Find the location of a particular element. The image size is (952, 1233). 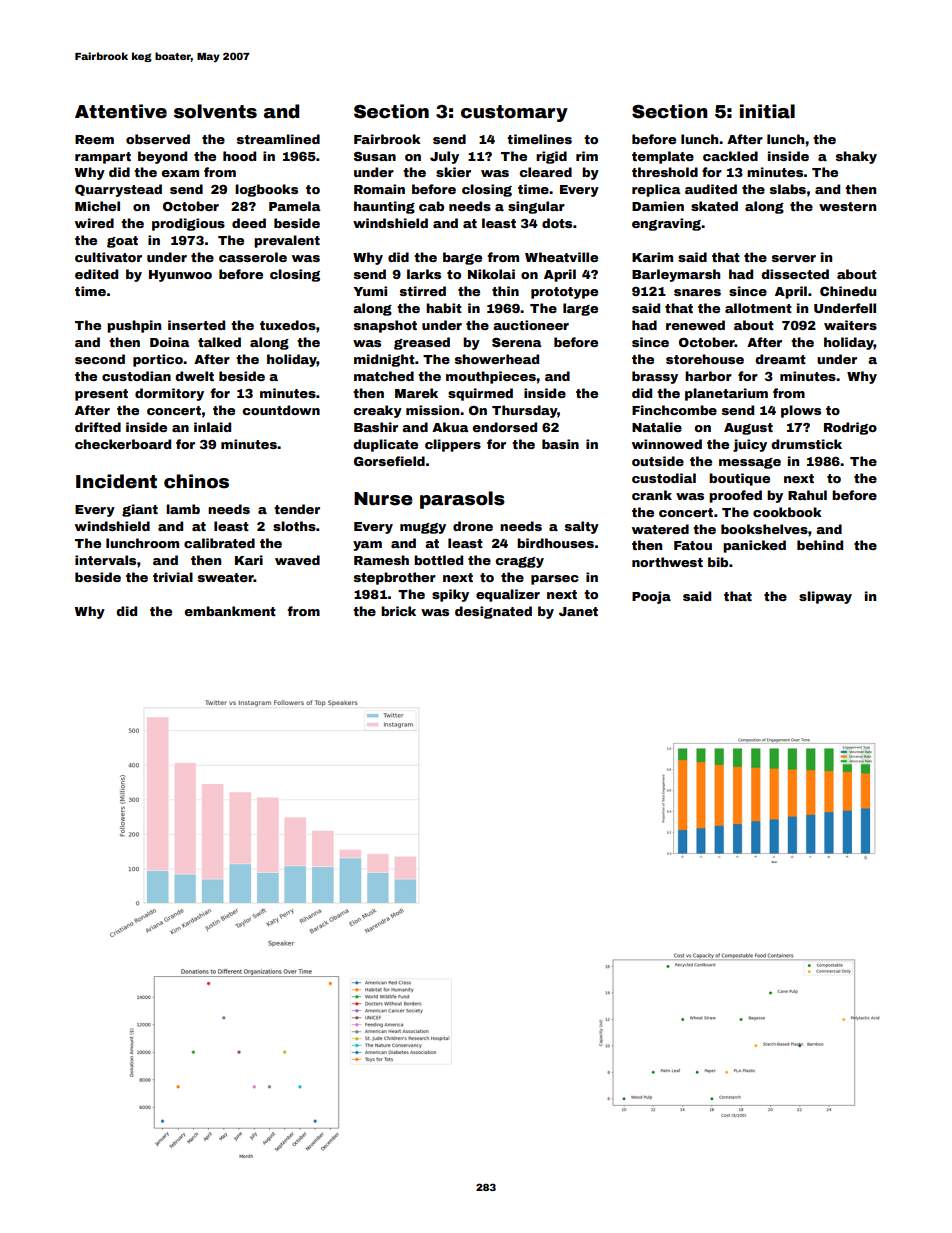

brassy is located at coordinates (655, 377).
